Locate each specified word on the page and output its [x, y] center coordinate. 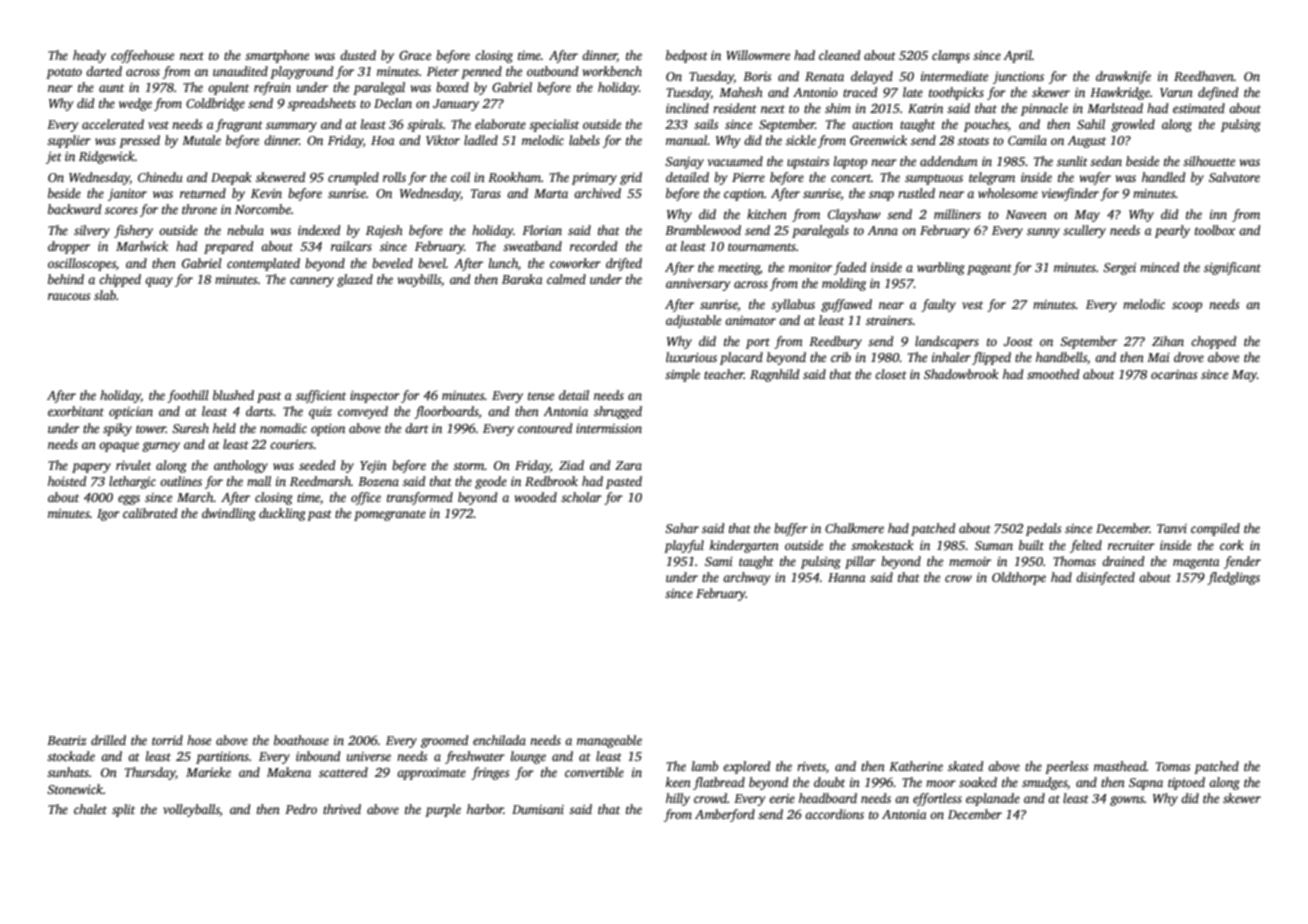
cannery [312, 282]
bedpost [687, 56]
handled [1164, 177]
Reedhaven [1204, 76]
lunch [503, 263]
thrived [342, 809]
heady [89, 56]
